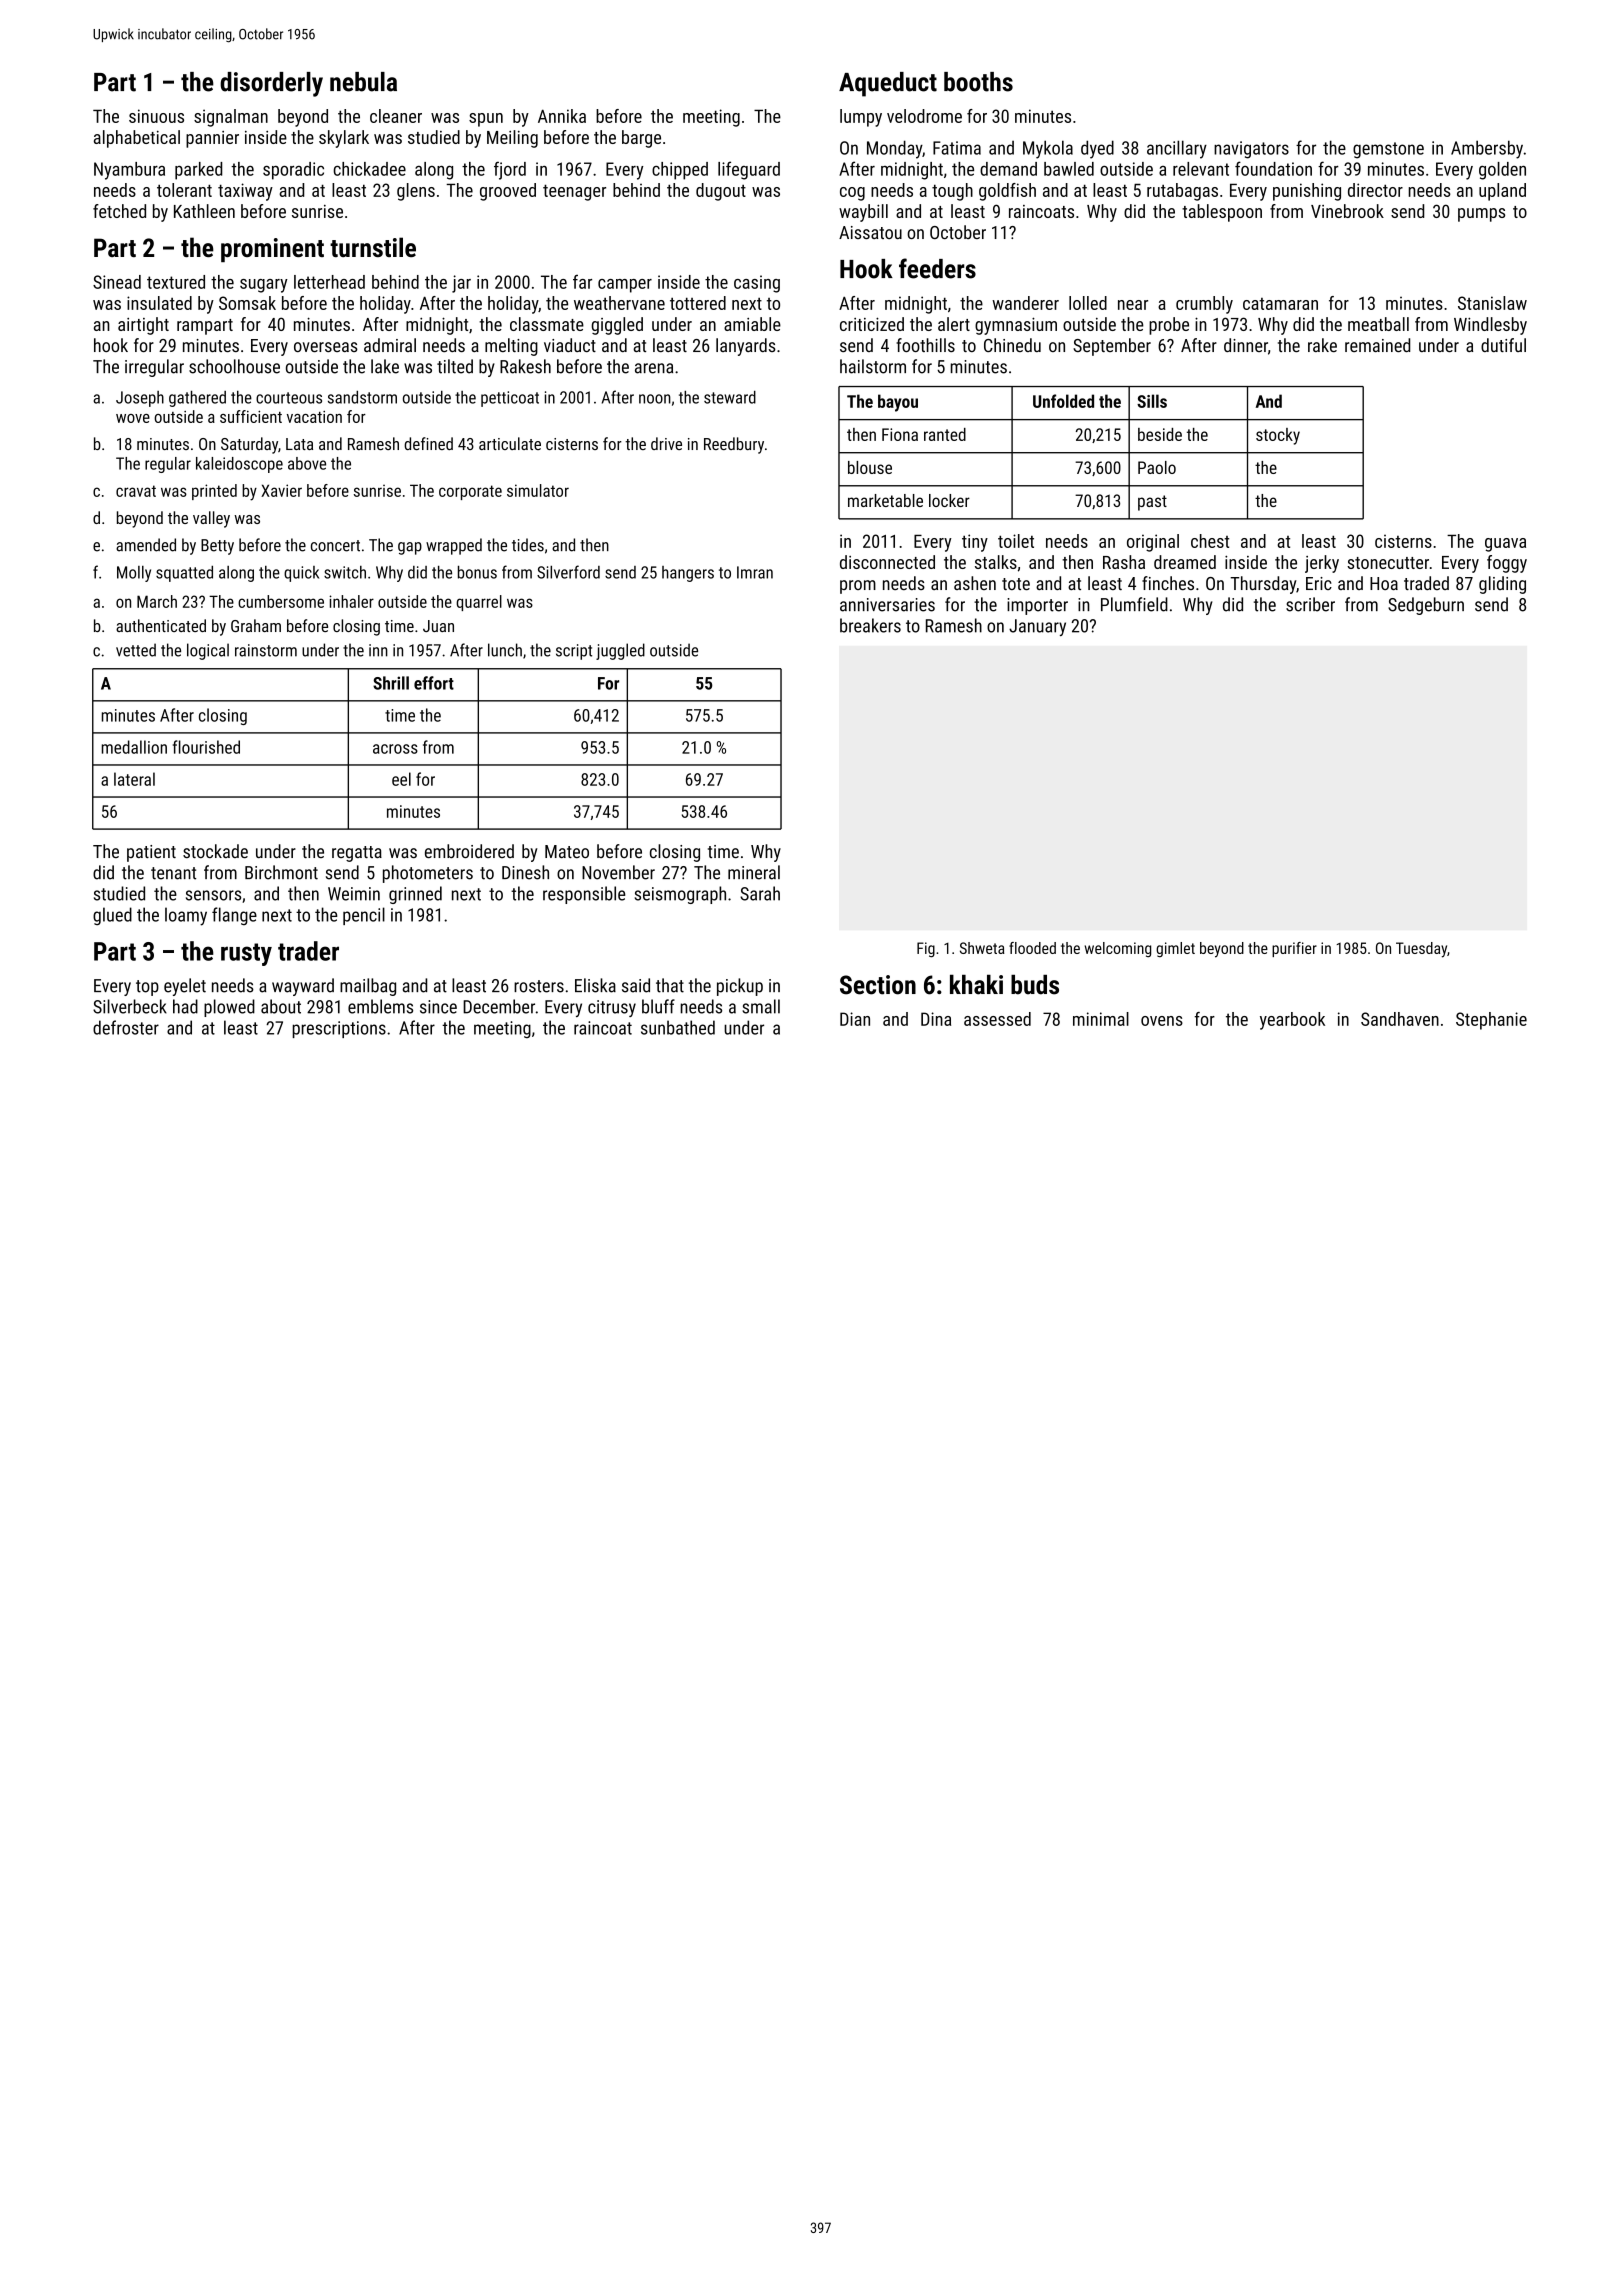 Image resolution: width=1620 pixels, height=2292 pixels. I want to click on Aqueduct, so click(888, 84).
